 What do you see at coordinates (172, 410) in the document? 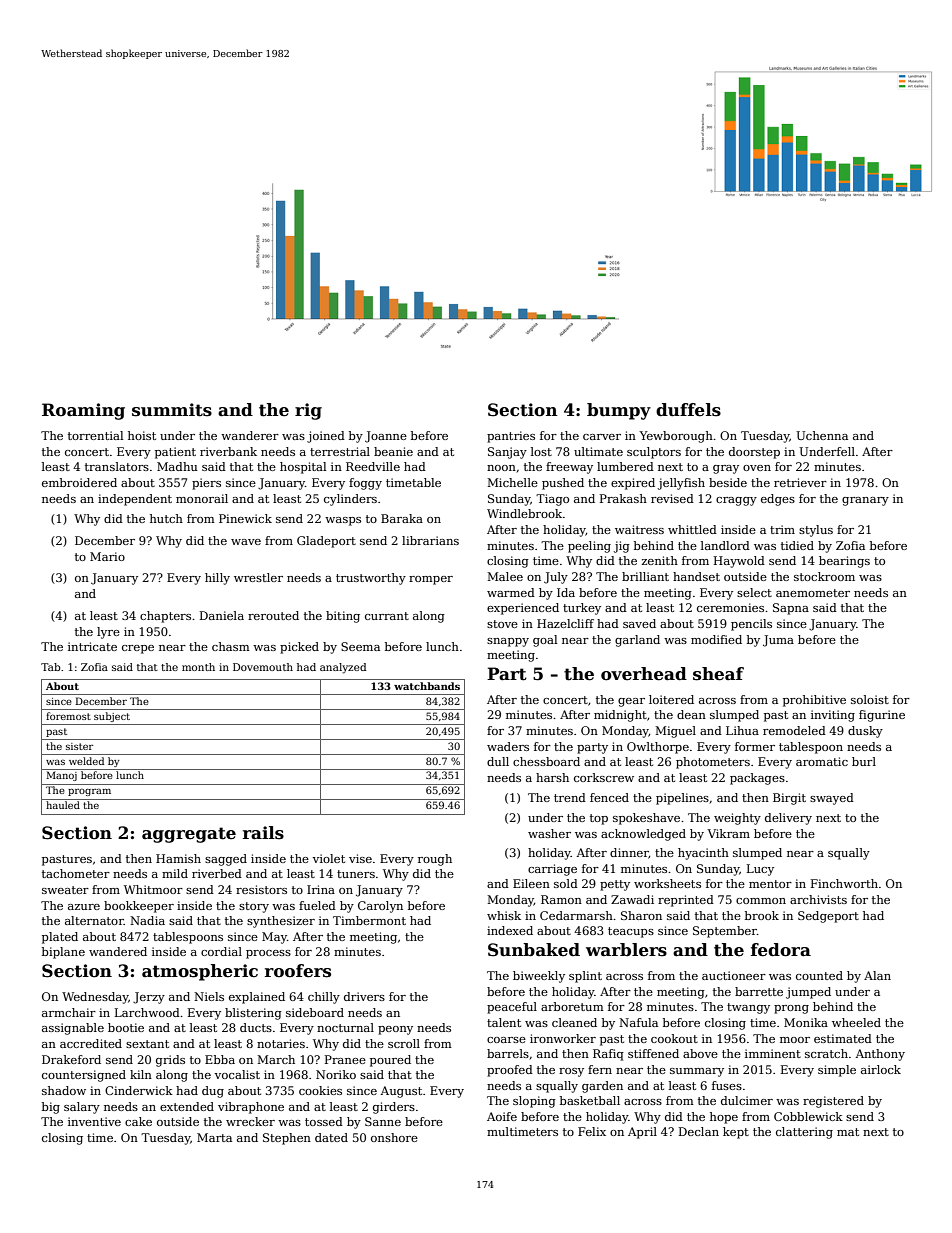
I see `summits` at bounding box center [172, 410].
